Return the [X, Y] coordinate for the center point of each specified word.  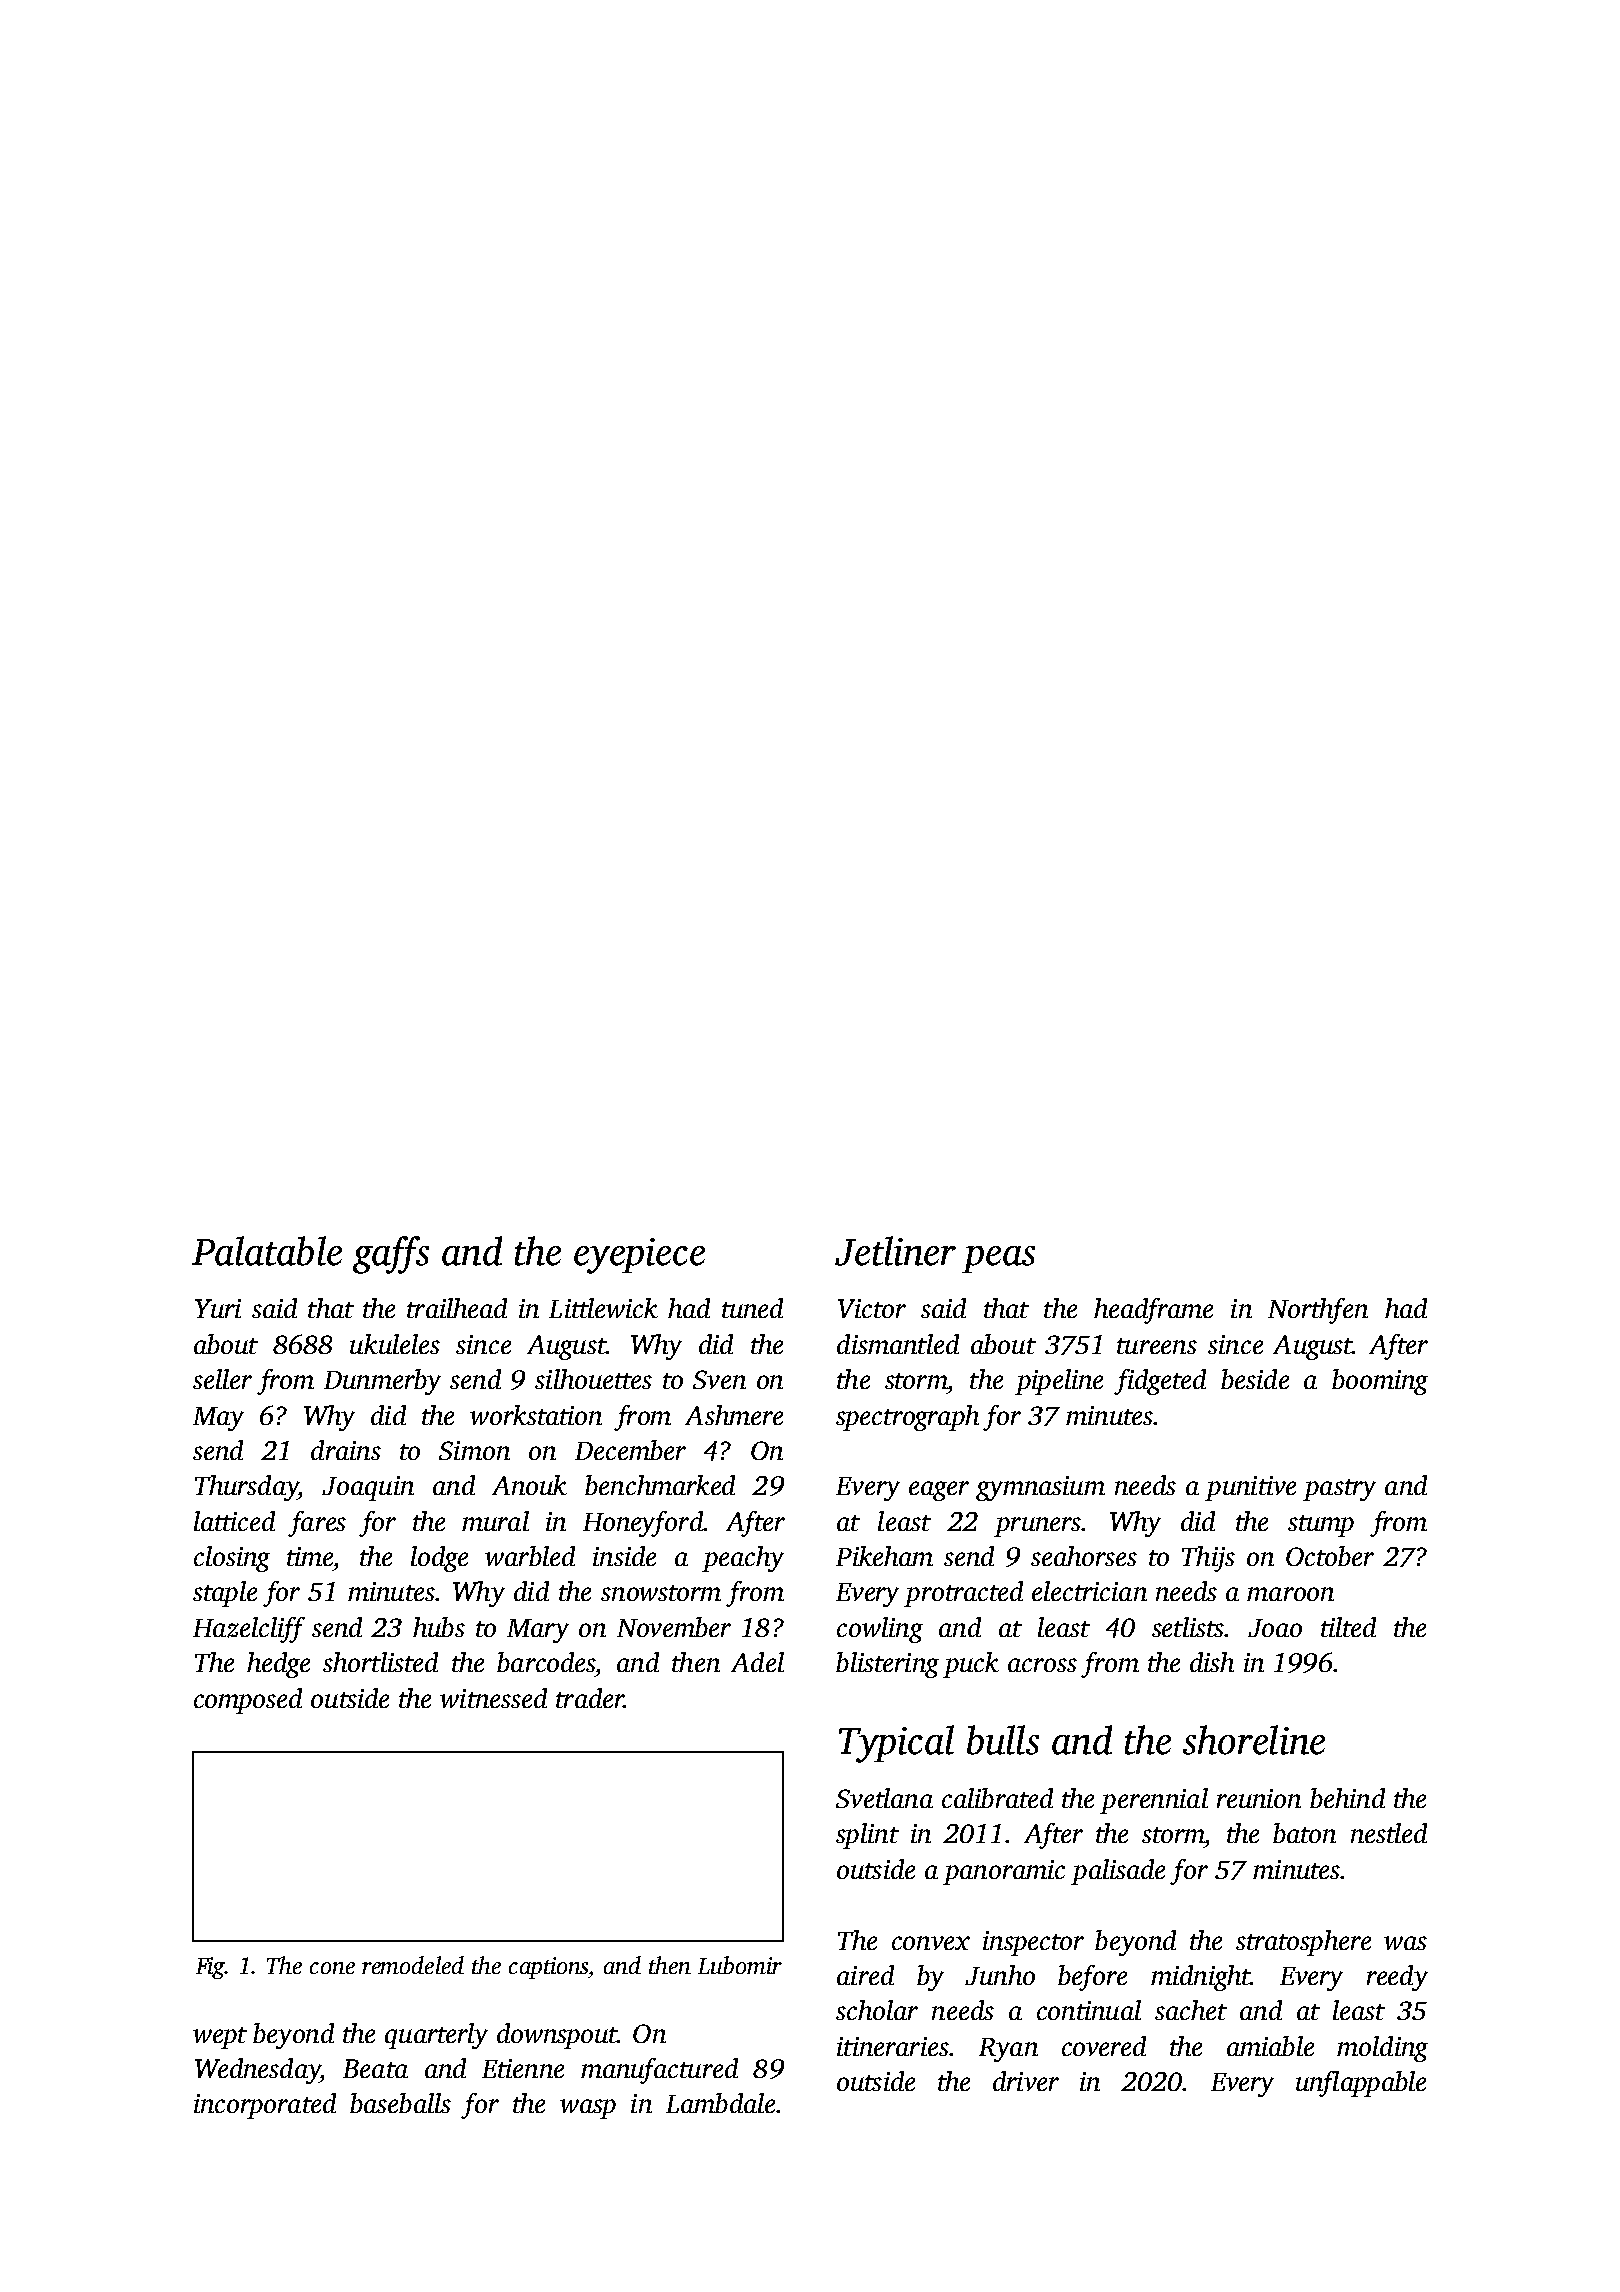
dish [1212, 1662]
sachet [1191, 2010]
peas [998, 1259]
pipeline [1059, 1382]
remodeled [413, 1965]
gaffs [391, 1255]
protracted [963, 1594]
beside [1255, 1379]
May [218, 1419]
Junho [1000, 1975]
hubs [439, 1627]
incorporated [265, 2106]
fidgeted [1160, 1382]
